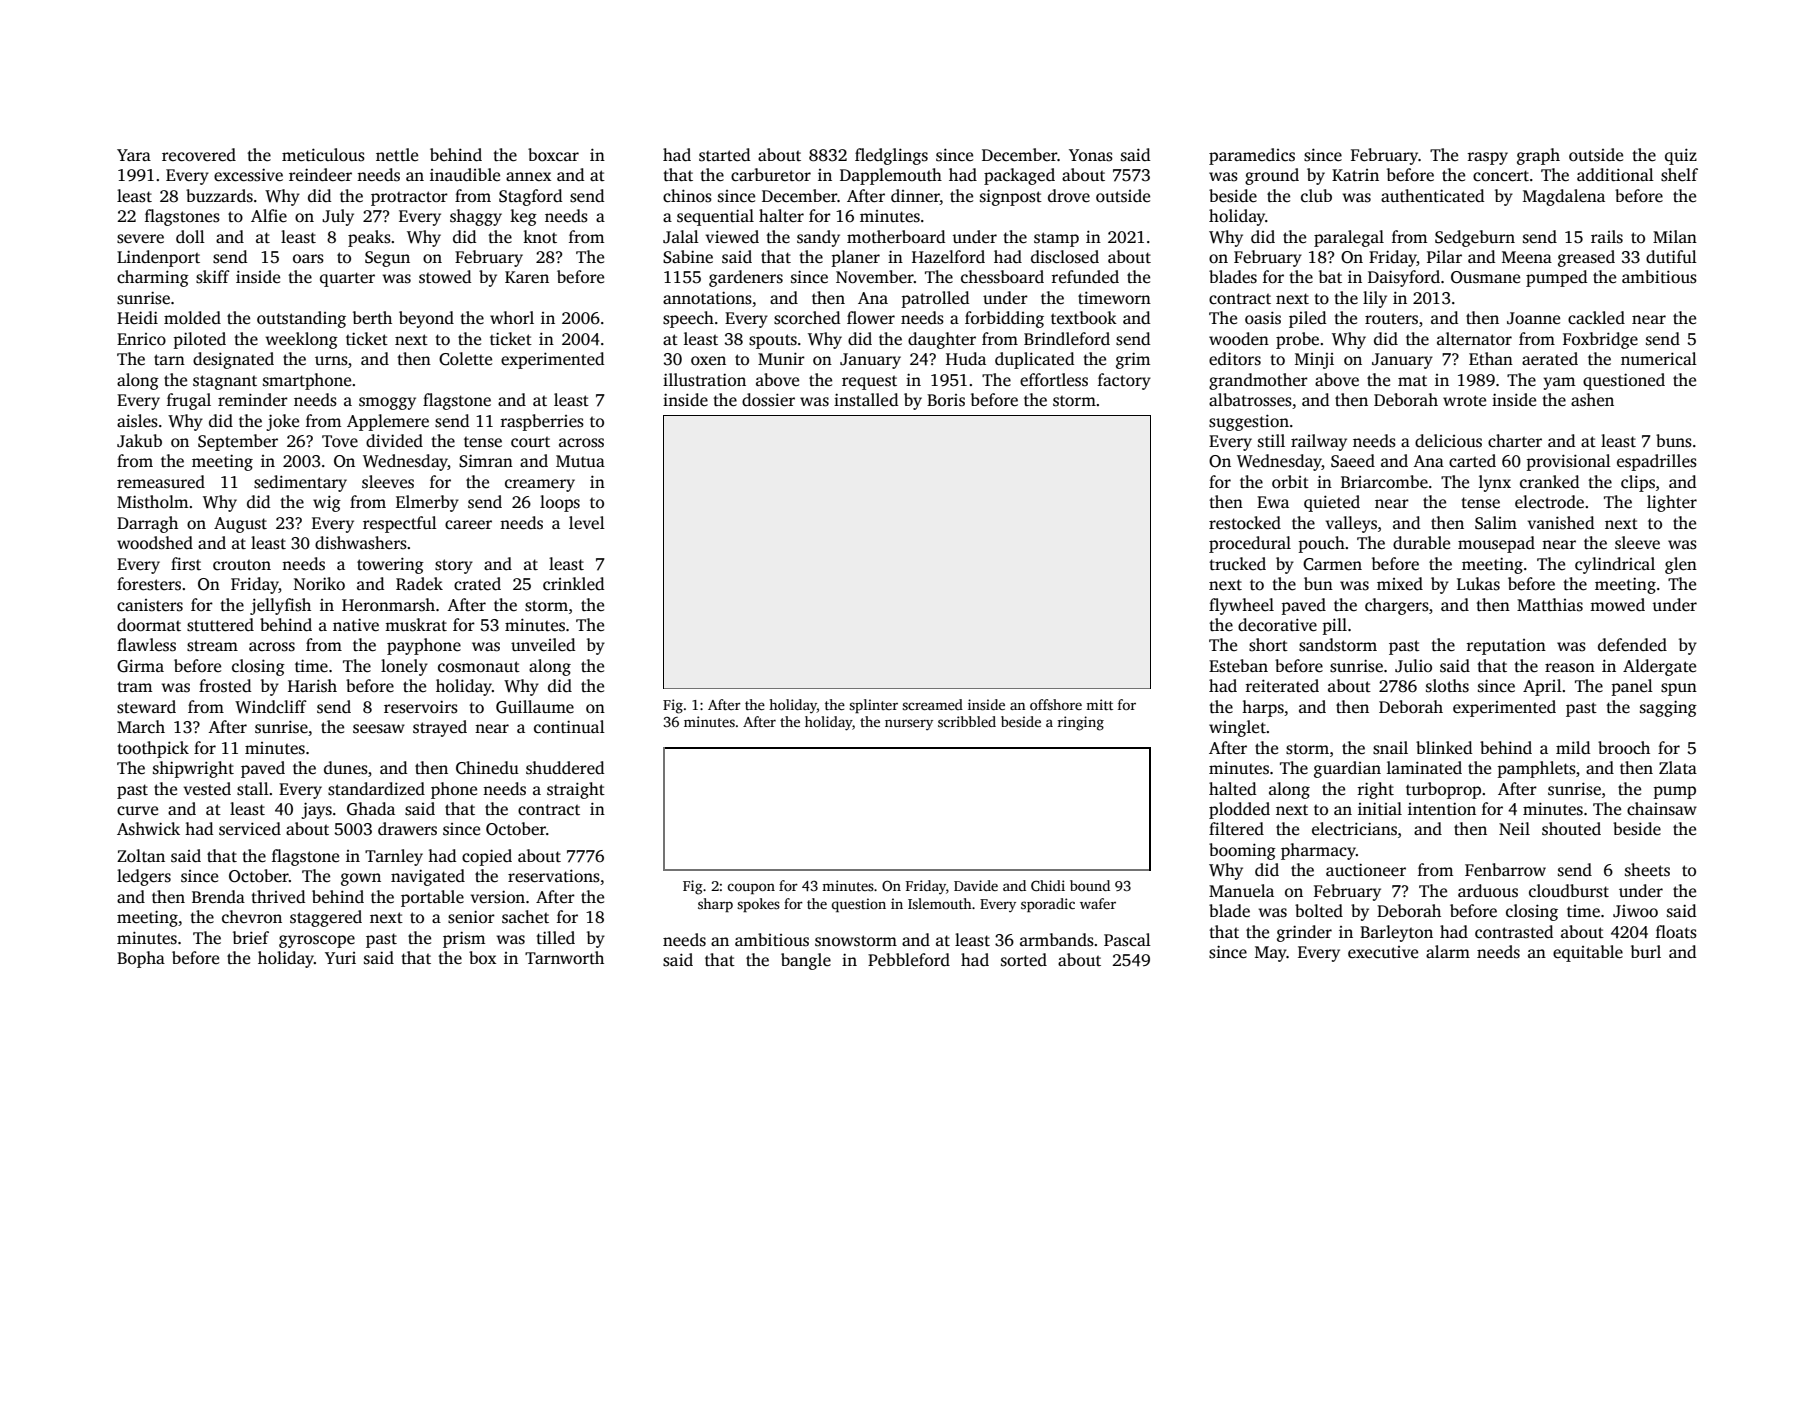 This page has width=1814, height=1402. Describe the element at coordinates (372, 318) in the page. I see `berth` at that location.
